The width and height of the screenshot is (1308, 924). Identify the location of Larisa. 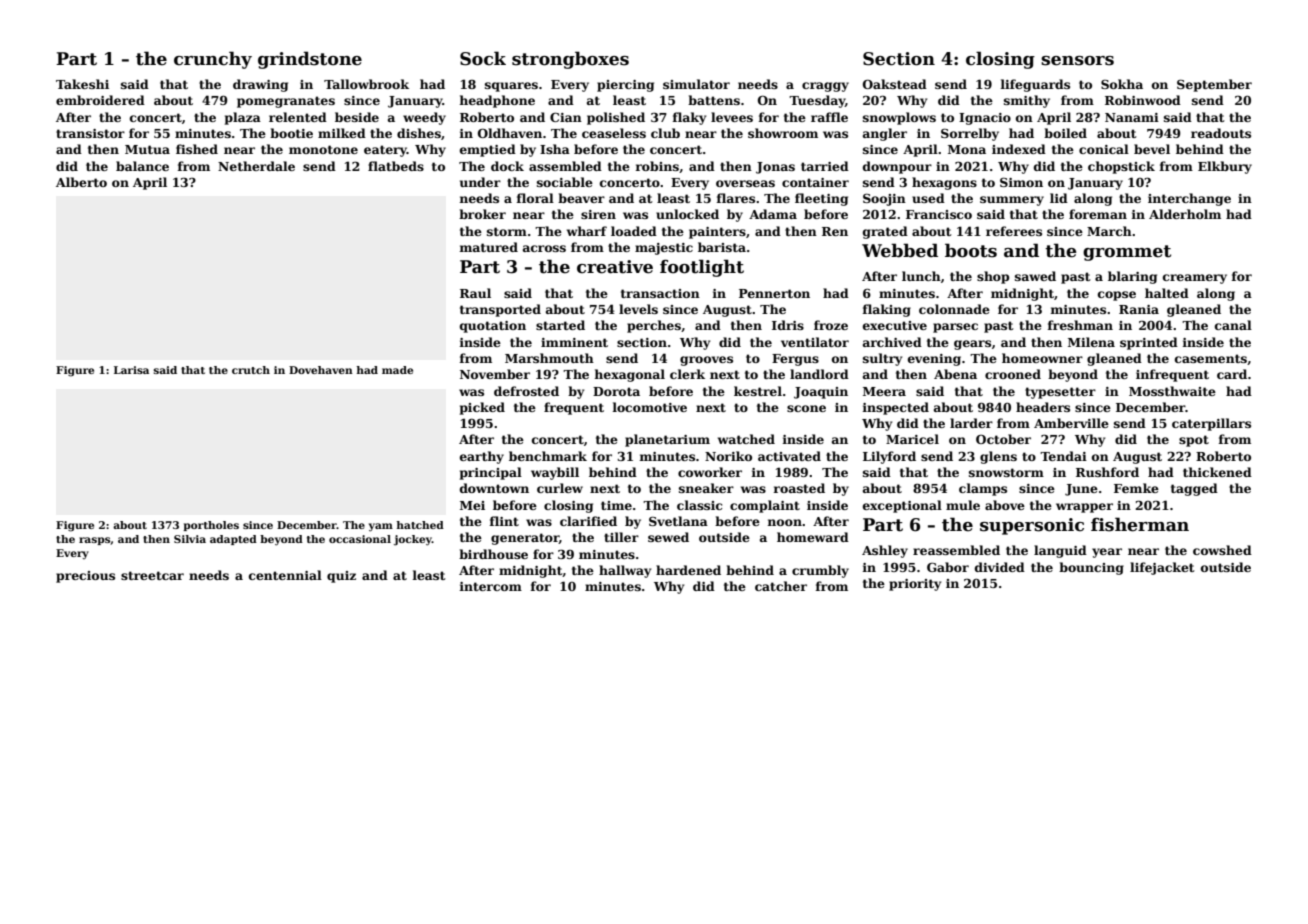
(131, 370).
